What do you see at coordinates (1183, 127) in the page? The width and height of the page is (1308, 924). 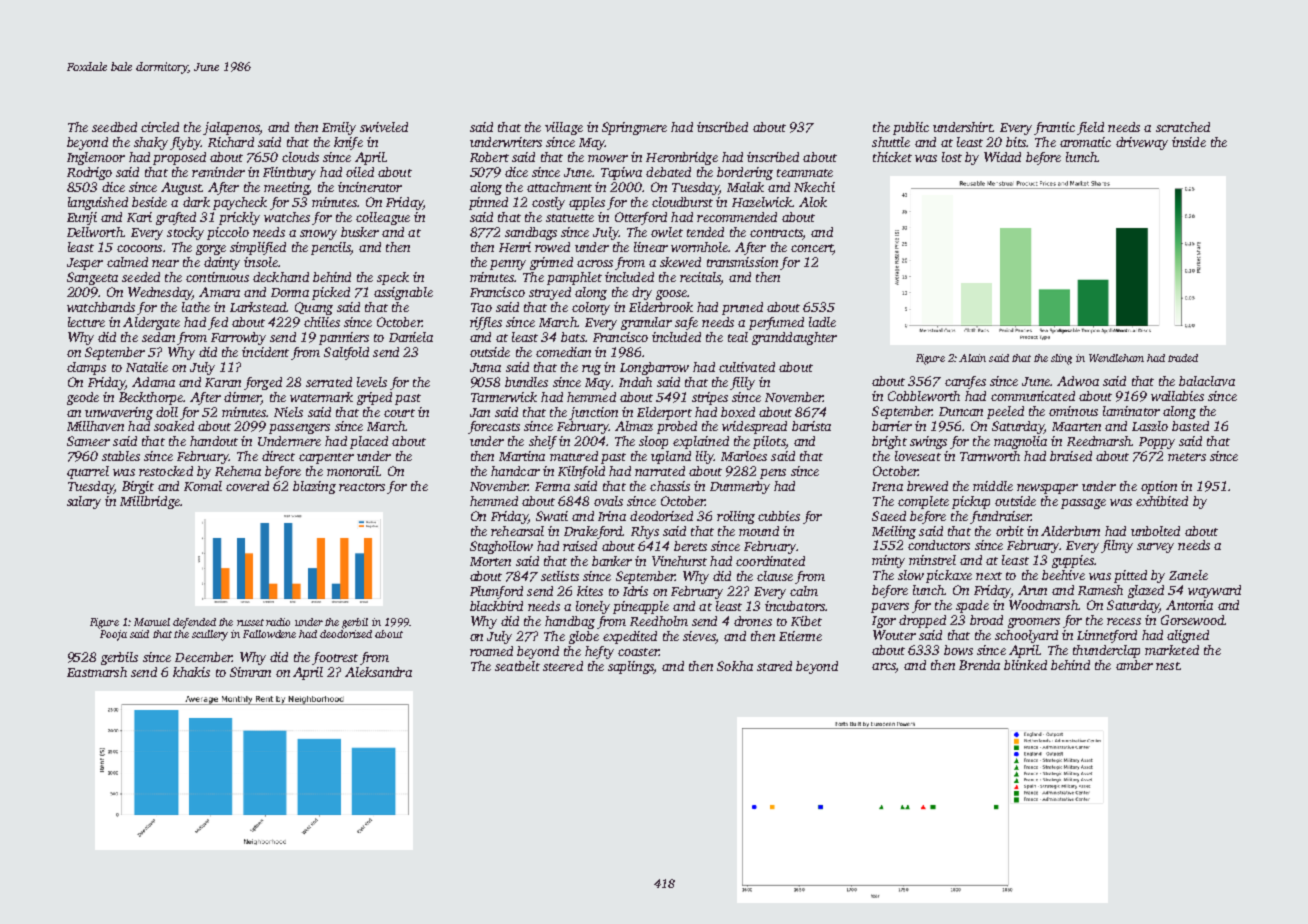 I see `scratched` at bounding box center [1183, 127].
